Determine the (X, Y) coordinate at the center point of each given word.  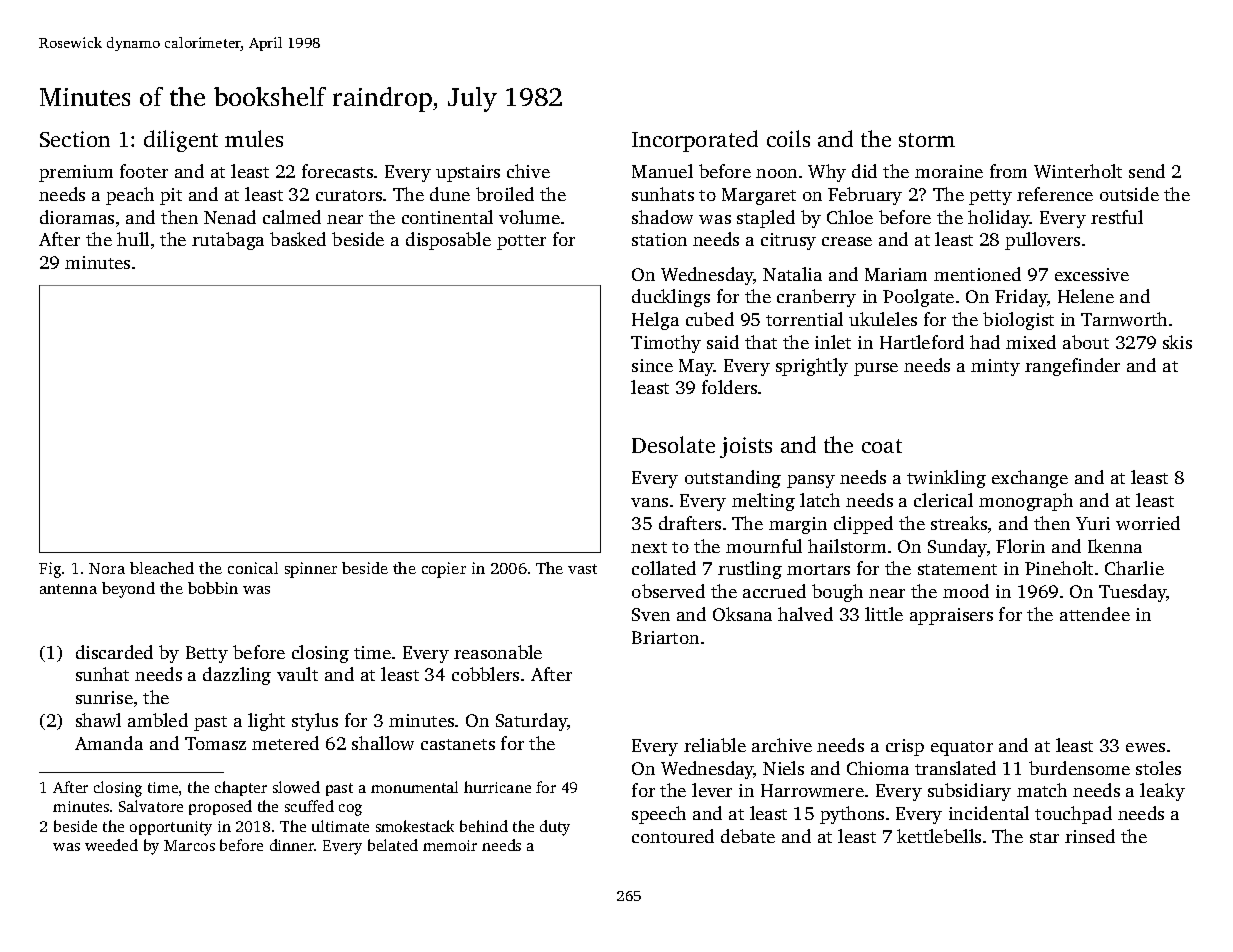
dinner (292, 845)
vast (582, 569)
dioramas (77, 217)
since (652, 365)
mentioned (977, 274)
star (1044, 837)
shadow (662, 217)
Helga (655, 321)
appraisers (951, 616)
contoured (673, 836)
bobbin (213, 588)
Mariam (896, 274)
